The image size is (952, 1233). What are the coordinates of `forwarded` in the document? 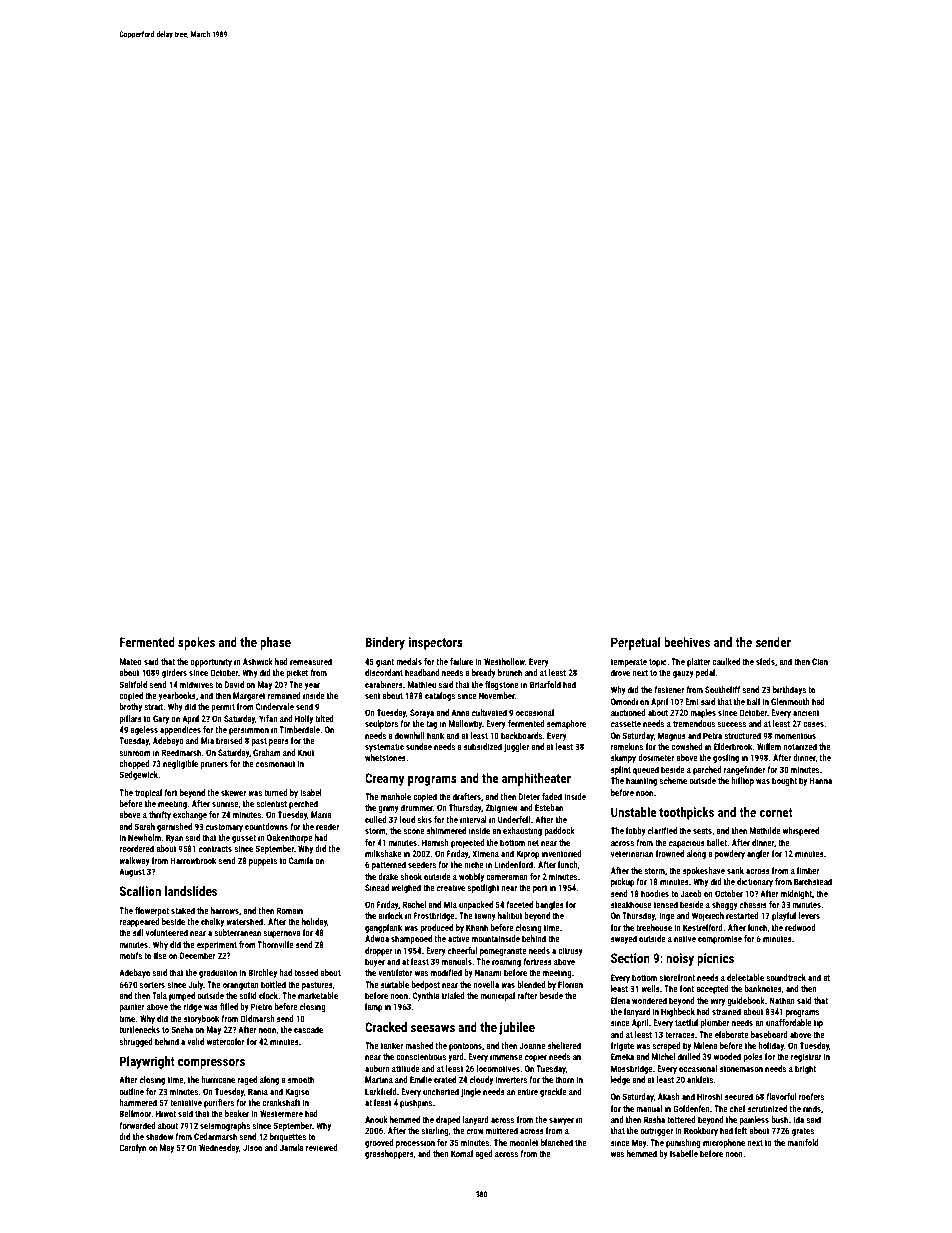 It's located at (137, 1125).
